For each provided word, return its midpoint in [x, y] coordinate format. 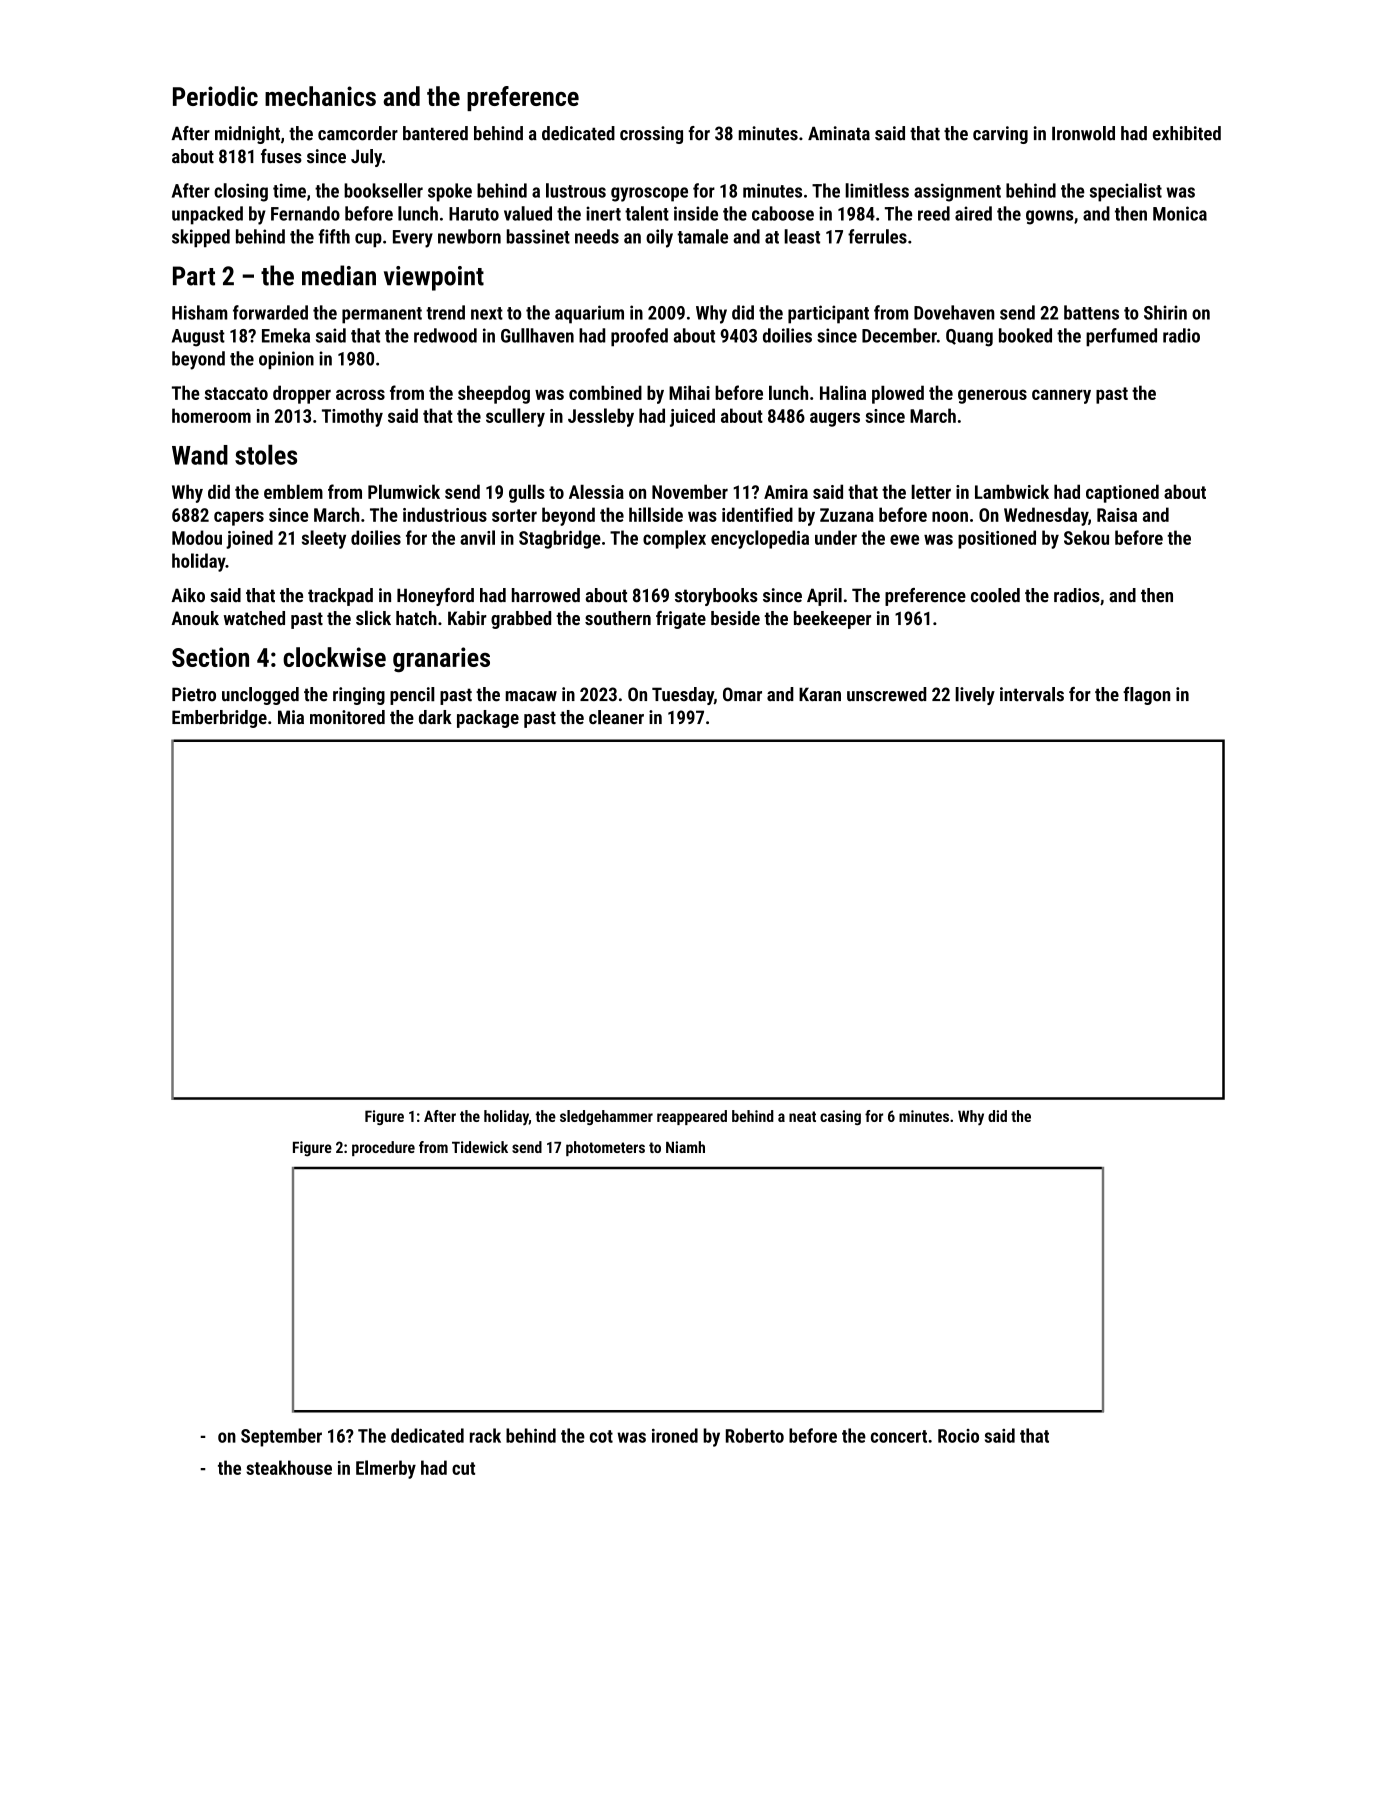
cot [601, 1436]
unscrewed [886, 694]
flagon [1146, 696]
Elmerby [386, 1469]
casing [840, 1117]
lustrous [576, 190]
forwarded [270, 312]
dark [435, 717]
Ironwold [1083, 133]
